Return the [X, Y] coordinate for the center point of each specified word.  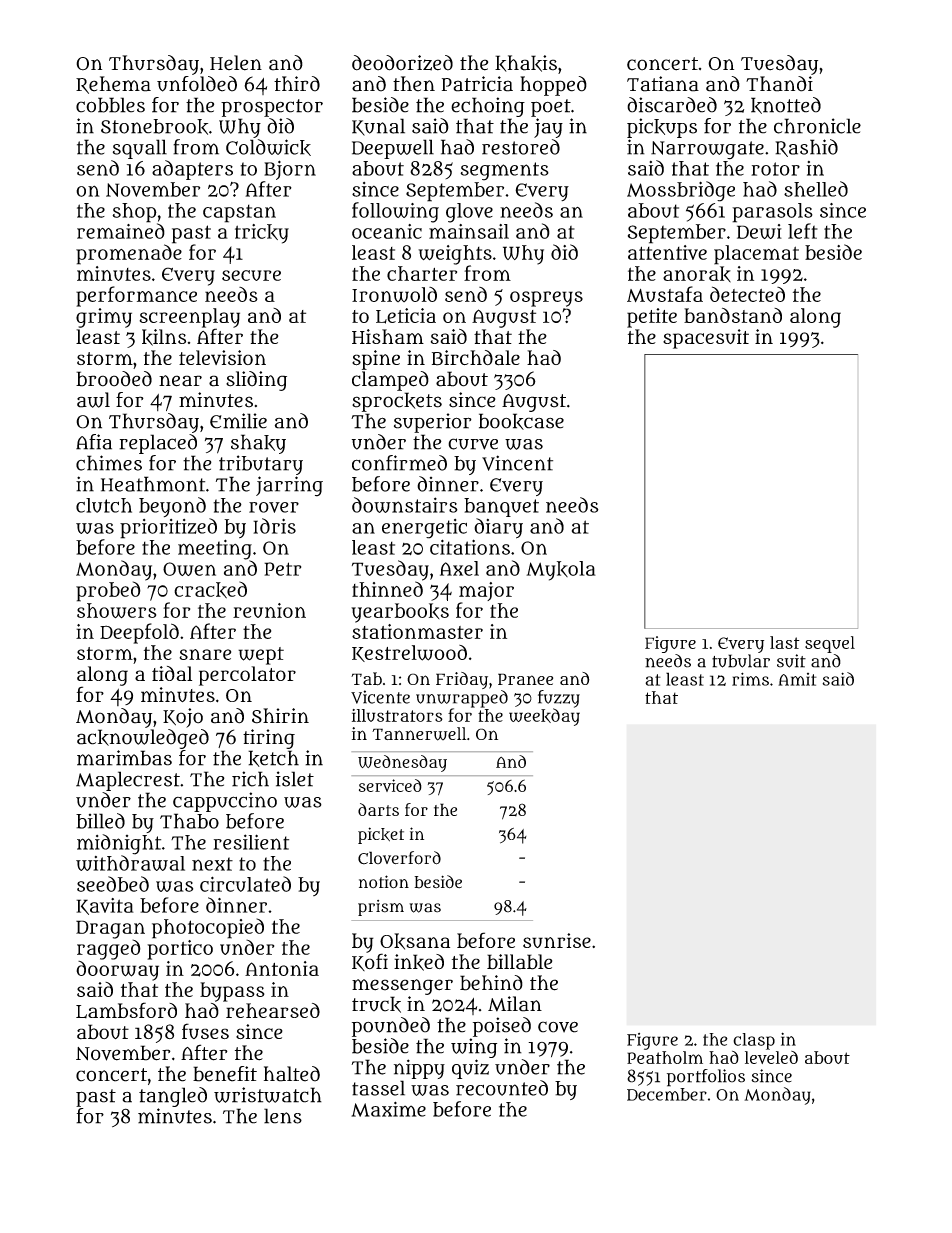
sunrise [557, 940]
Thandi [779, 84]
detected [747, 294]
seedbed [113, 884]
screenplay [189, 318]
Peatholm [665, 1057]
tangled [173, 1097]
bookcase [521, 421]
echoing [488, 107]
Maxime [388, 1109]
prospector [272, 108]
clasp [754, 1041]
